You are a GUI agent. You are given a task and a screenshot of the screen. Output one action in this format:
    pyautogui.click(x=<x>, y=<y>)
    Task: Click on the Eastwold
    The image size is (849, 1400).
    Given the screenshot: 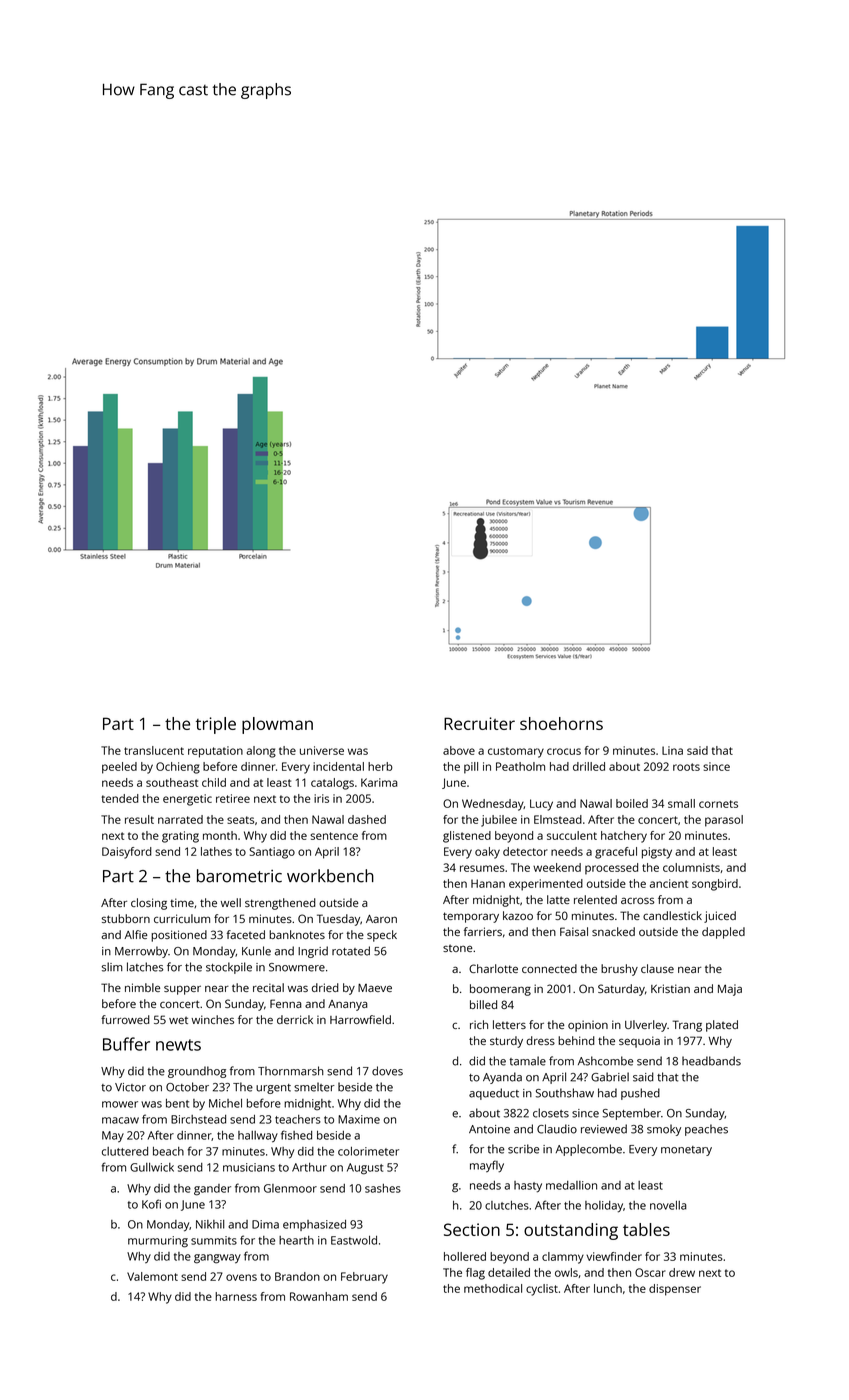 What is the action you would take?
    pyautogui.click(x=354, y=1240)
